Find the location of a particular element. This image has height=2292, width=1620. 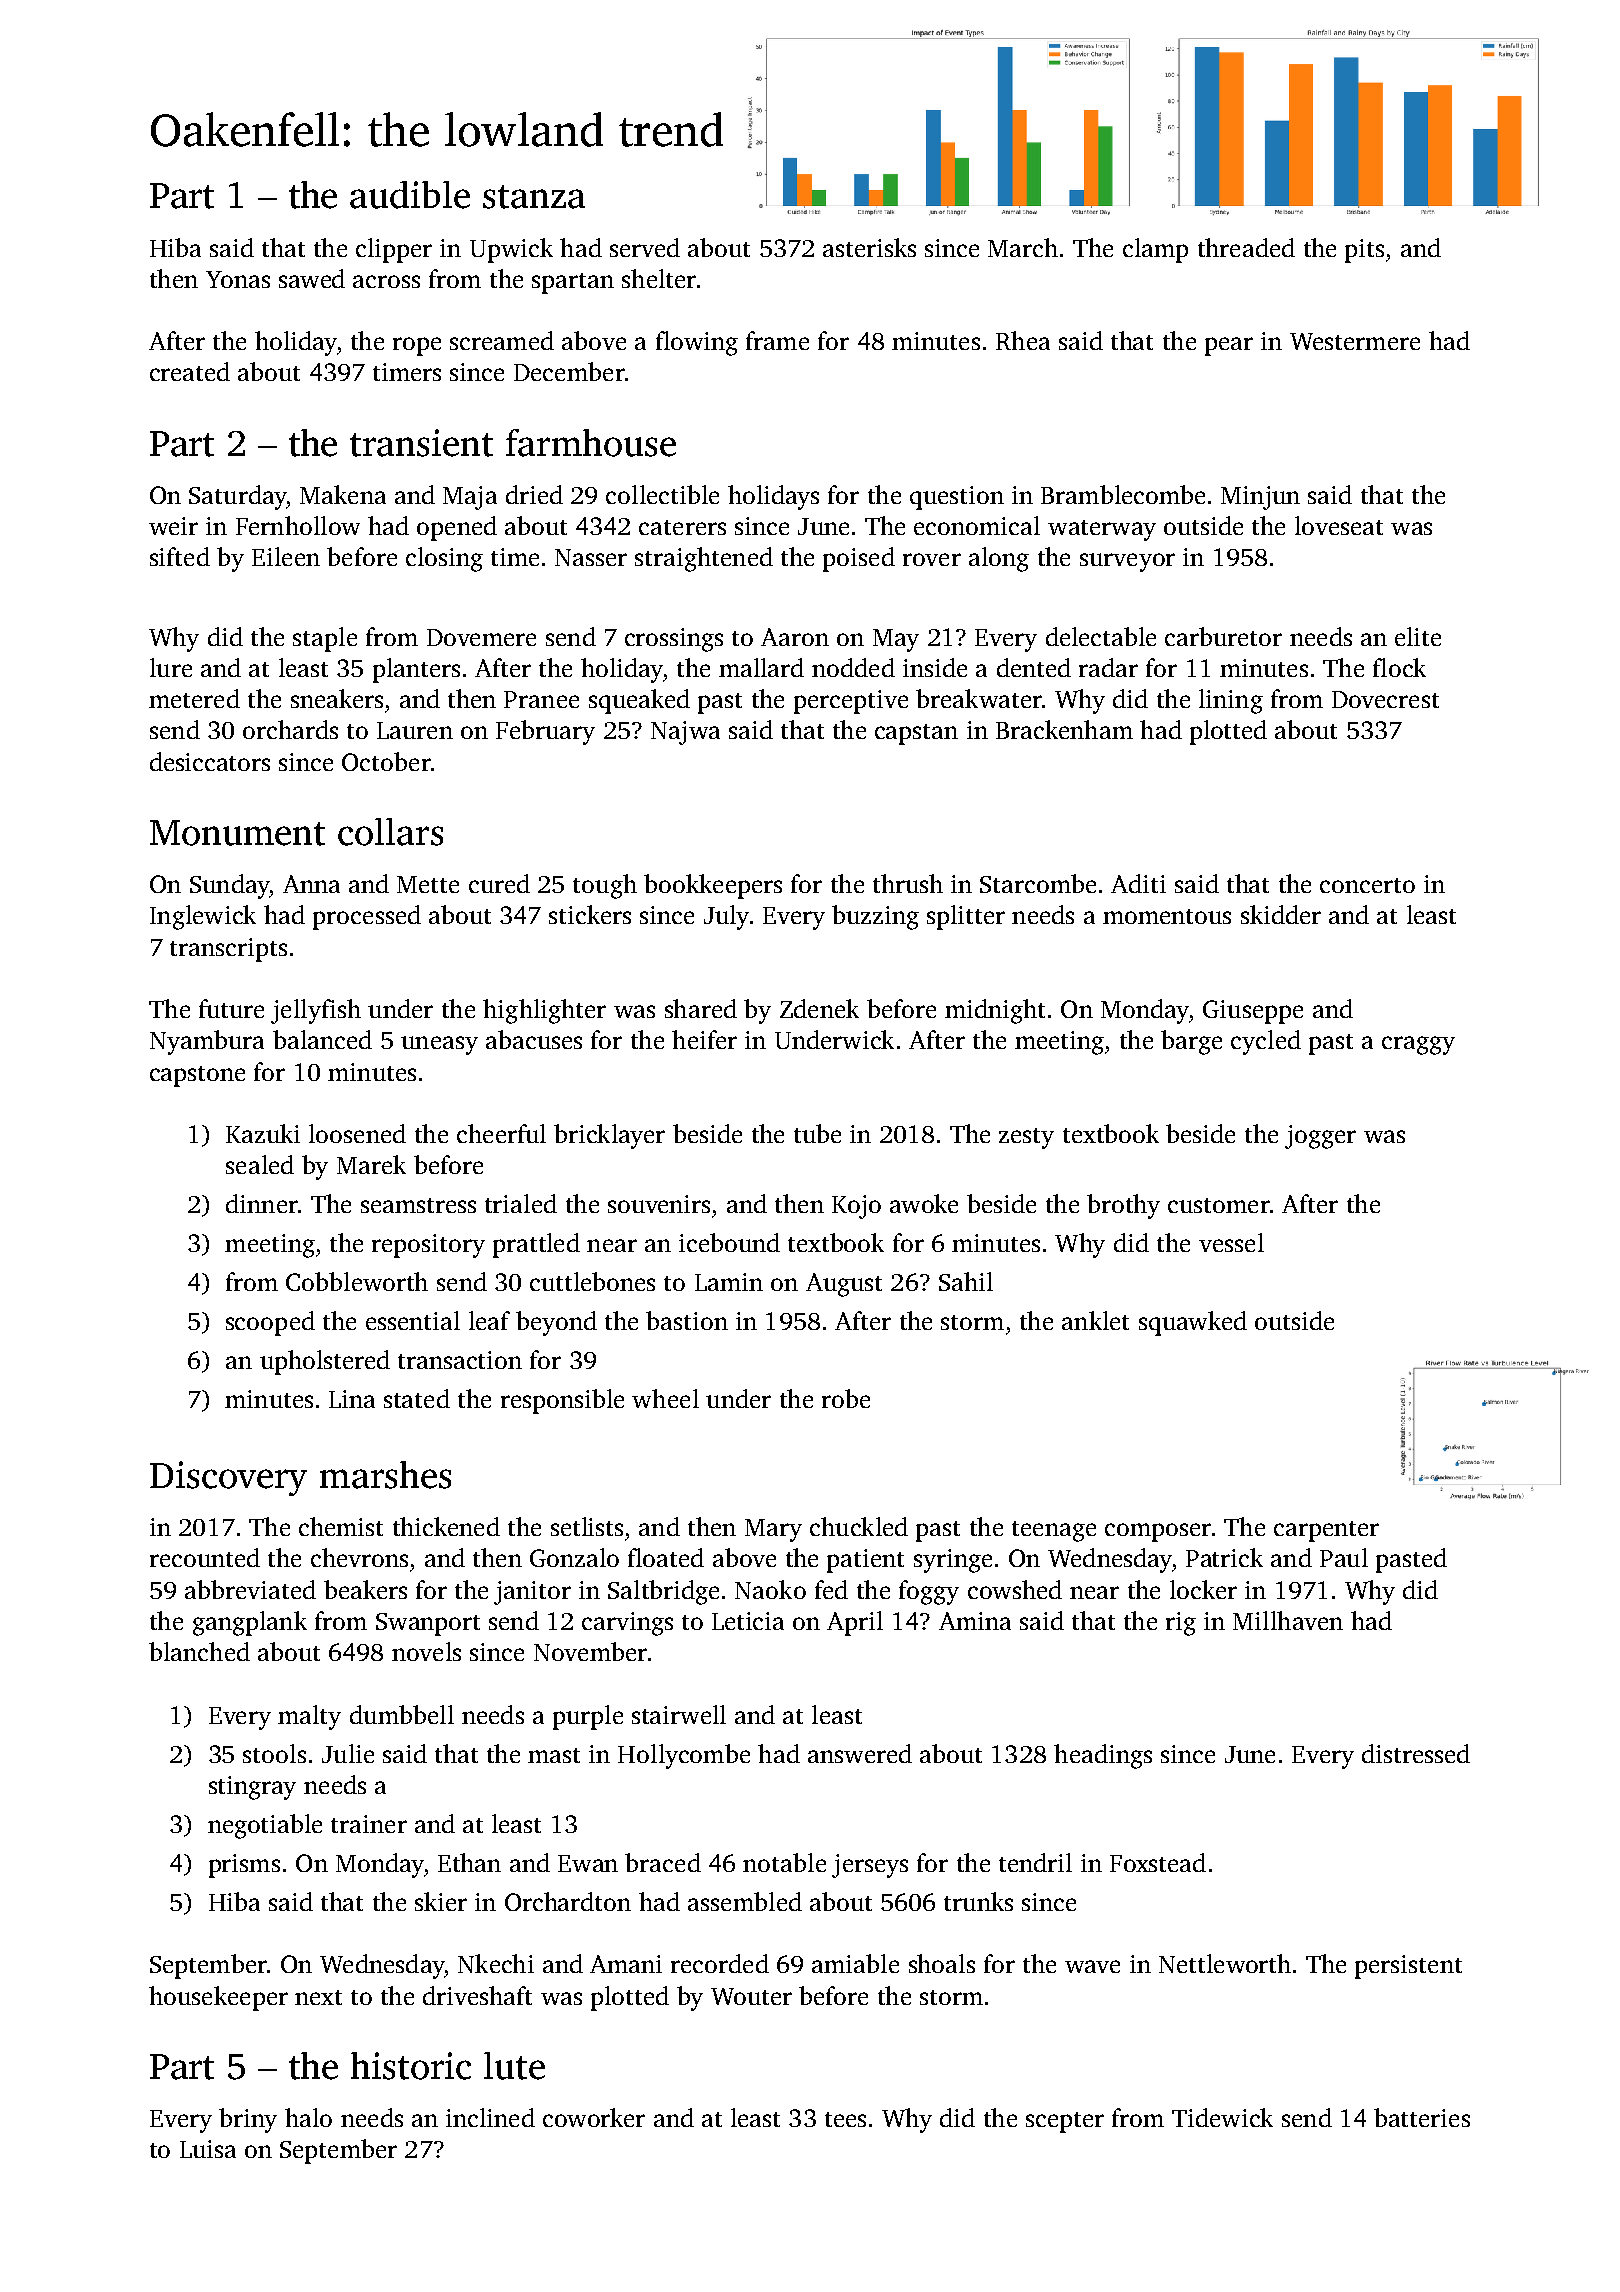

craggy is located at coordinates (1418, 1045).
